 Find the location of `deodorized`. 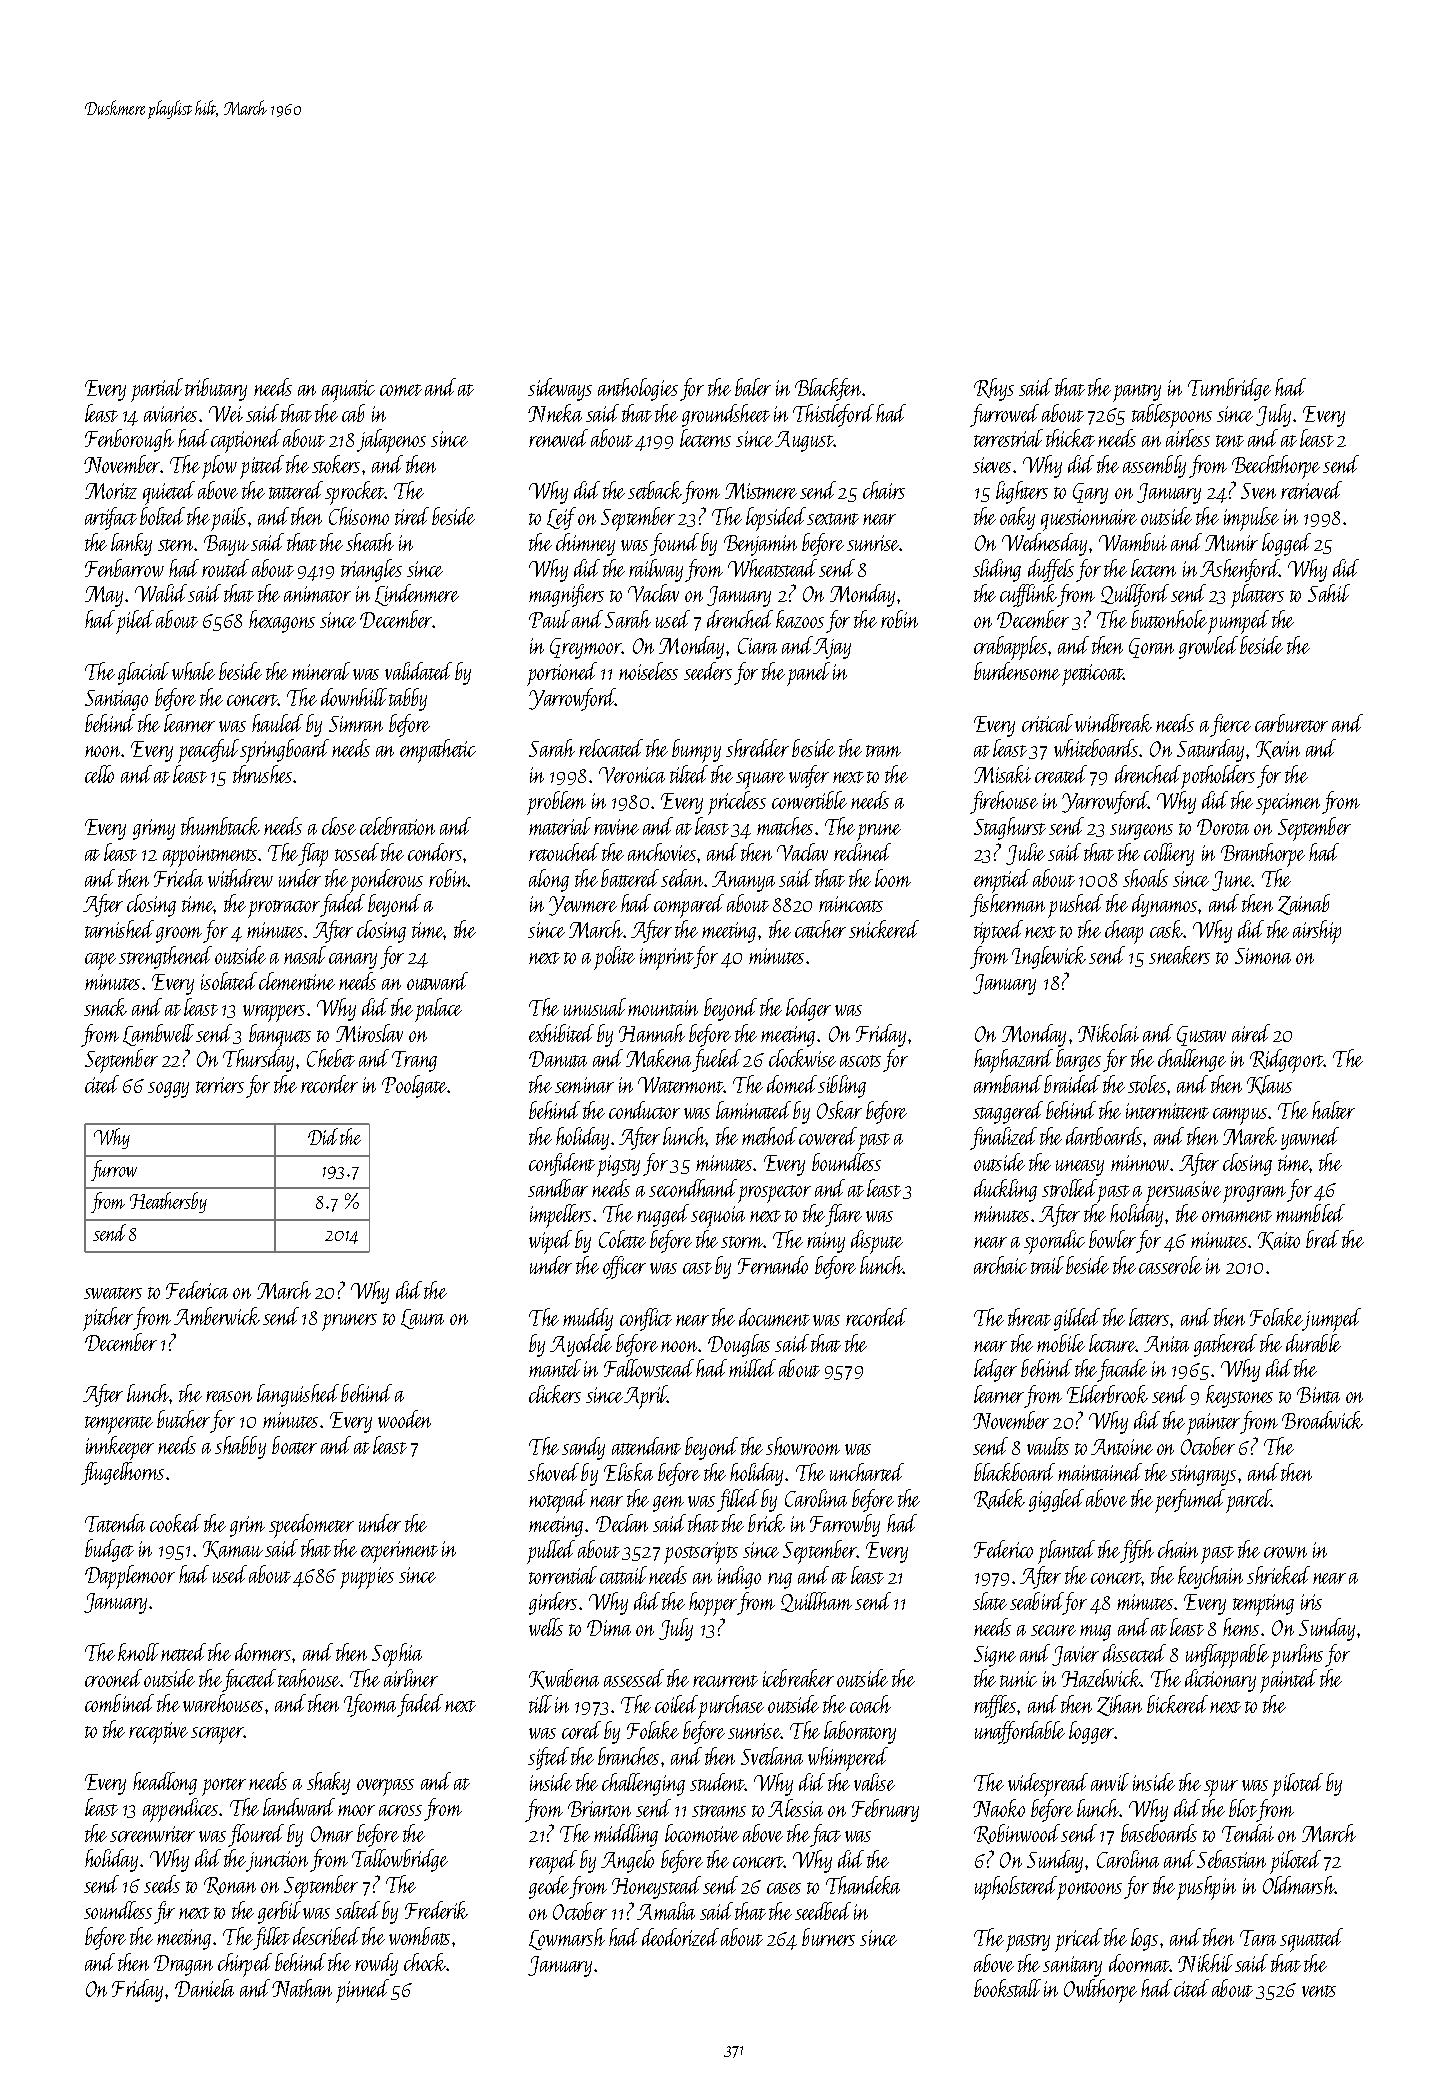

deodorized is located at coordinates (680, 1937).
